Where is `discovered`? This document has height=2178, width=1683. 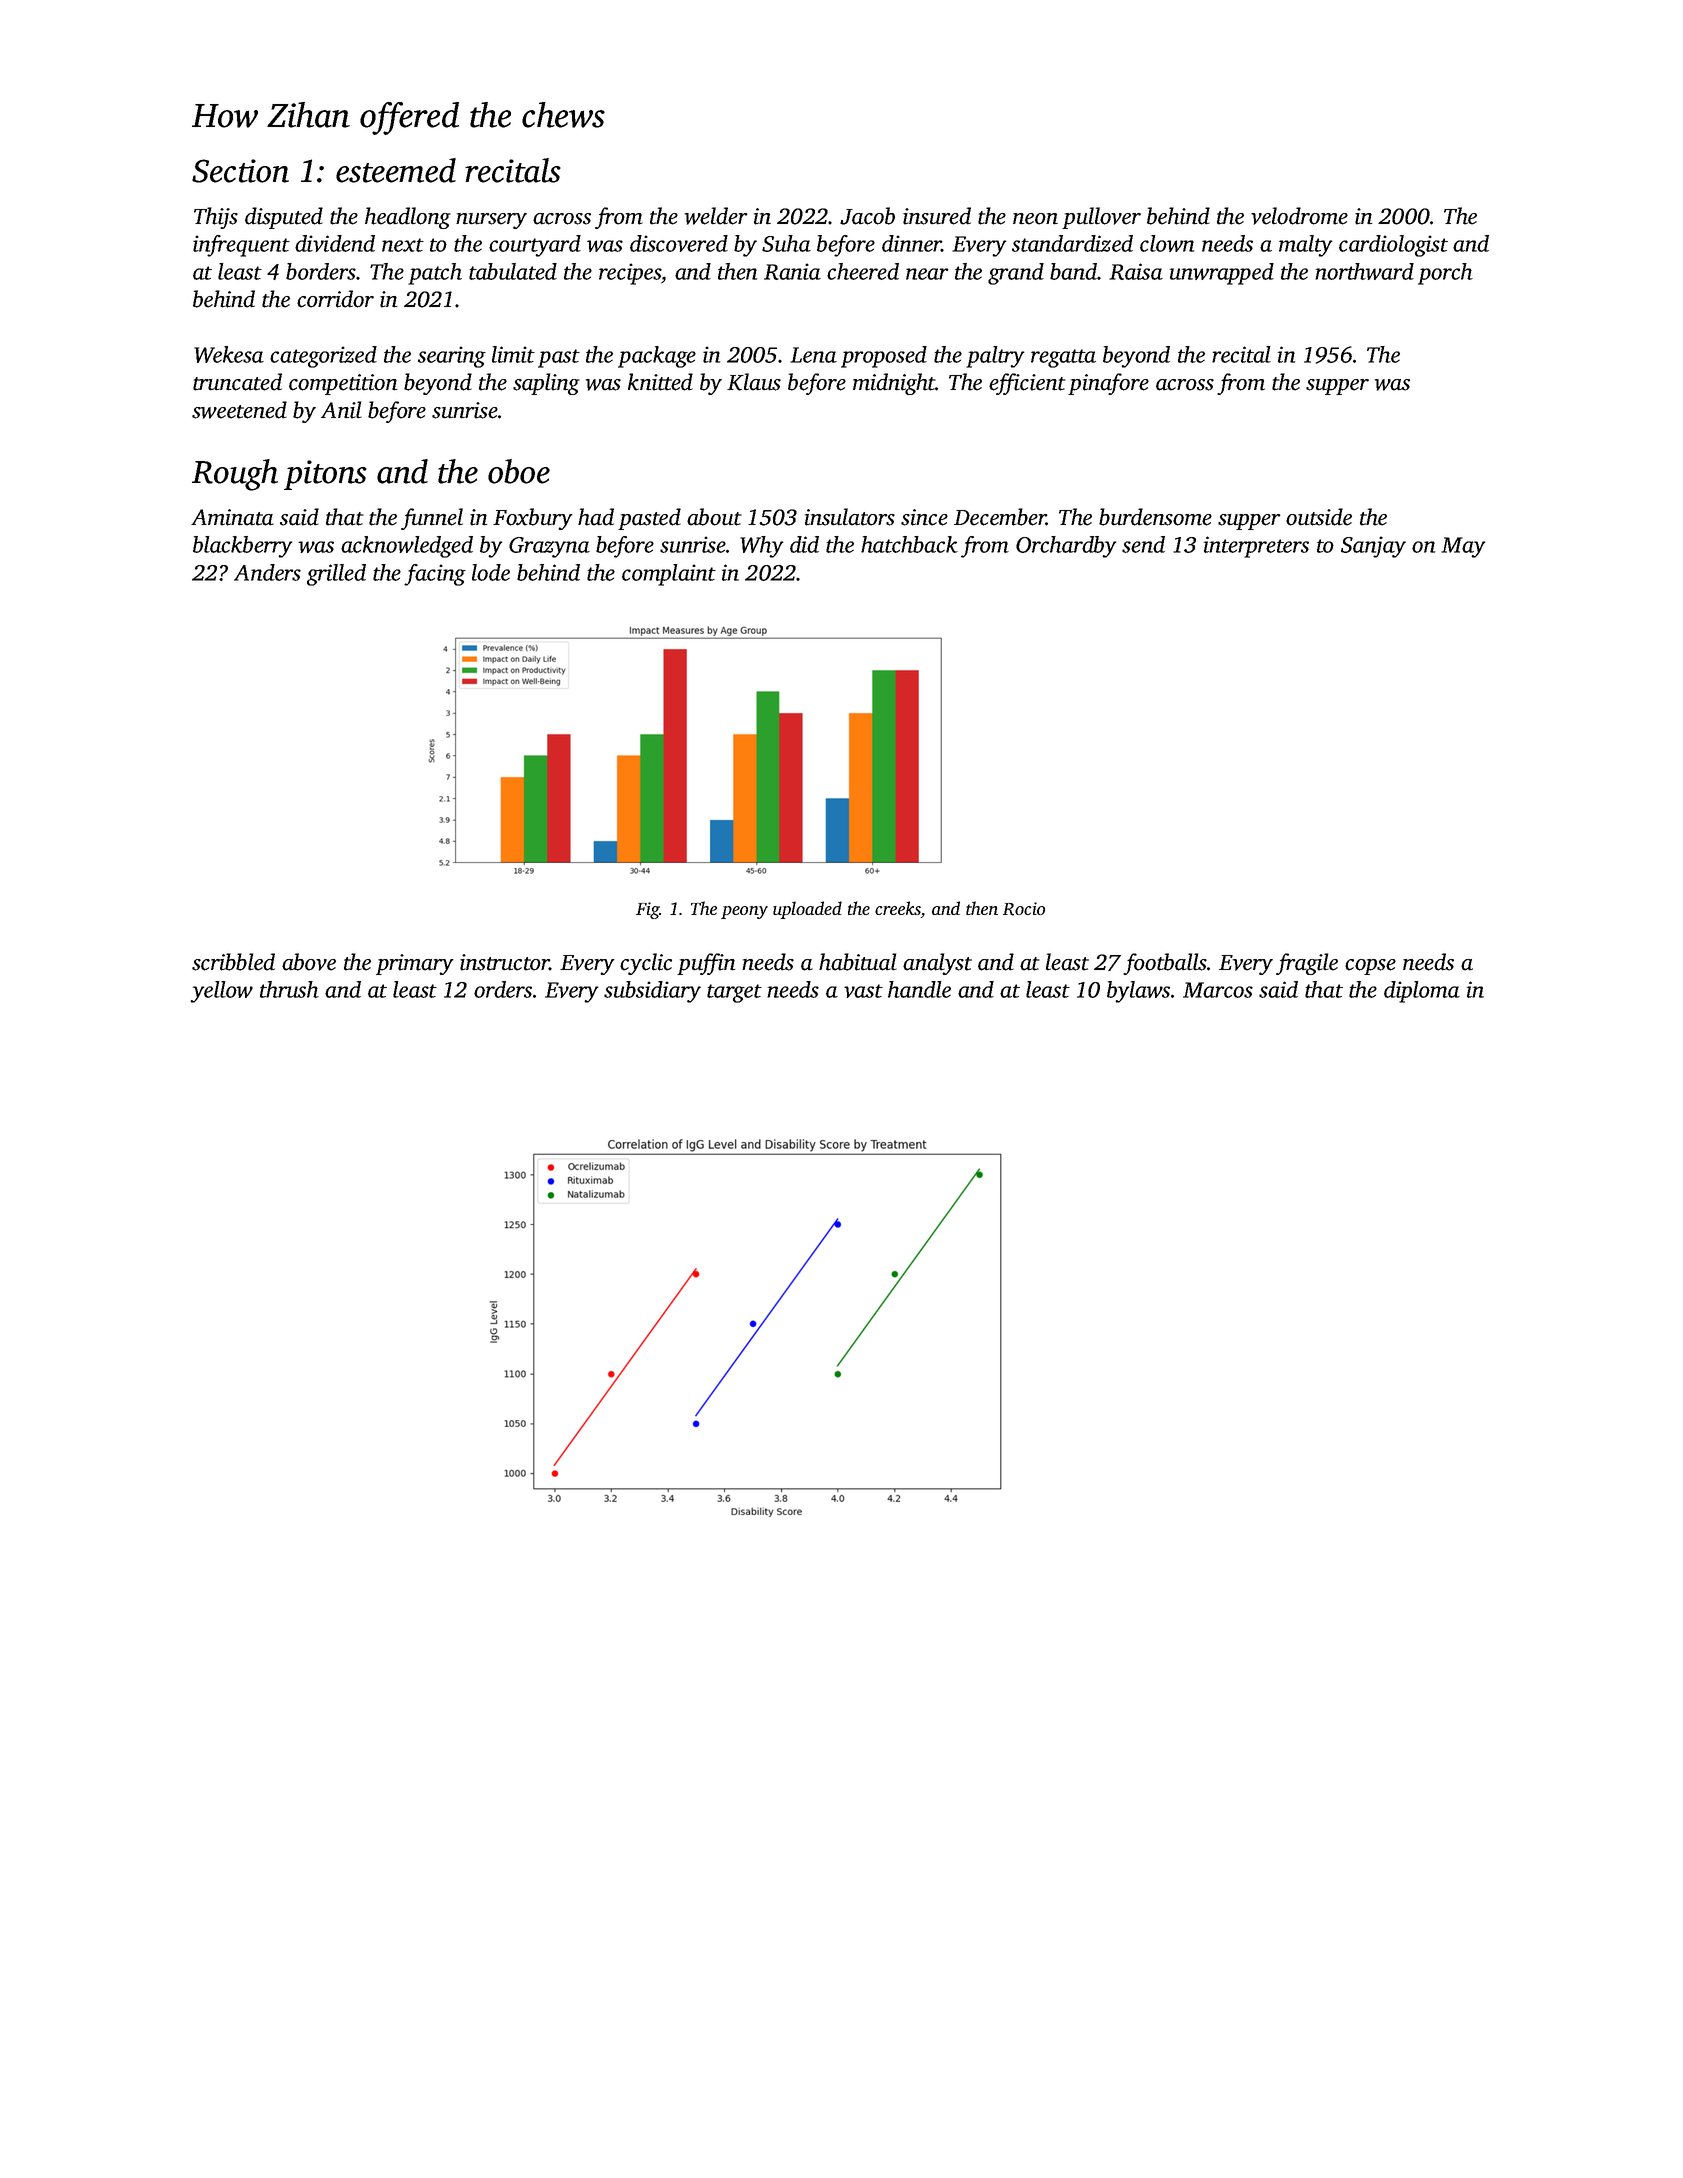 discovered is located at coordinates (679, 243).
